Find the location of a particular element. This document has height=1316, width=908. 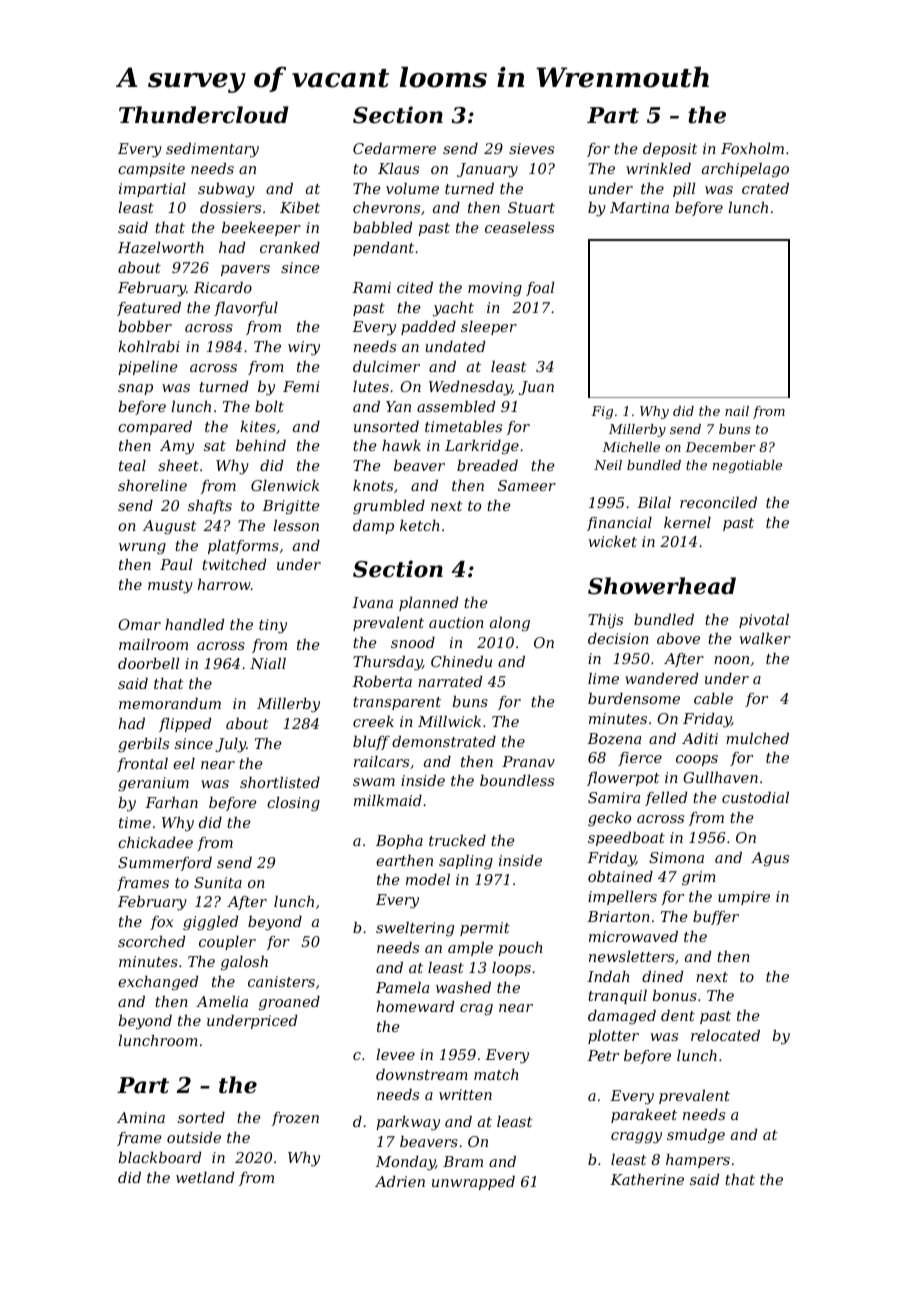

subway is located at coordinates (226, 190).
